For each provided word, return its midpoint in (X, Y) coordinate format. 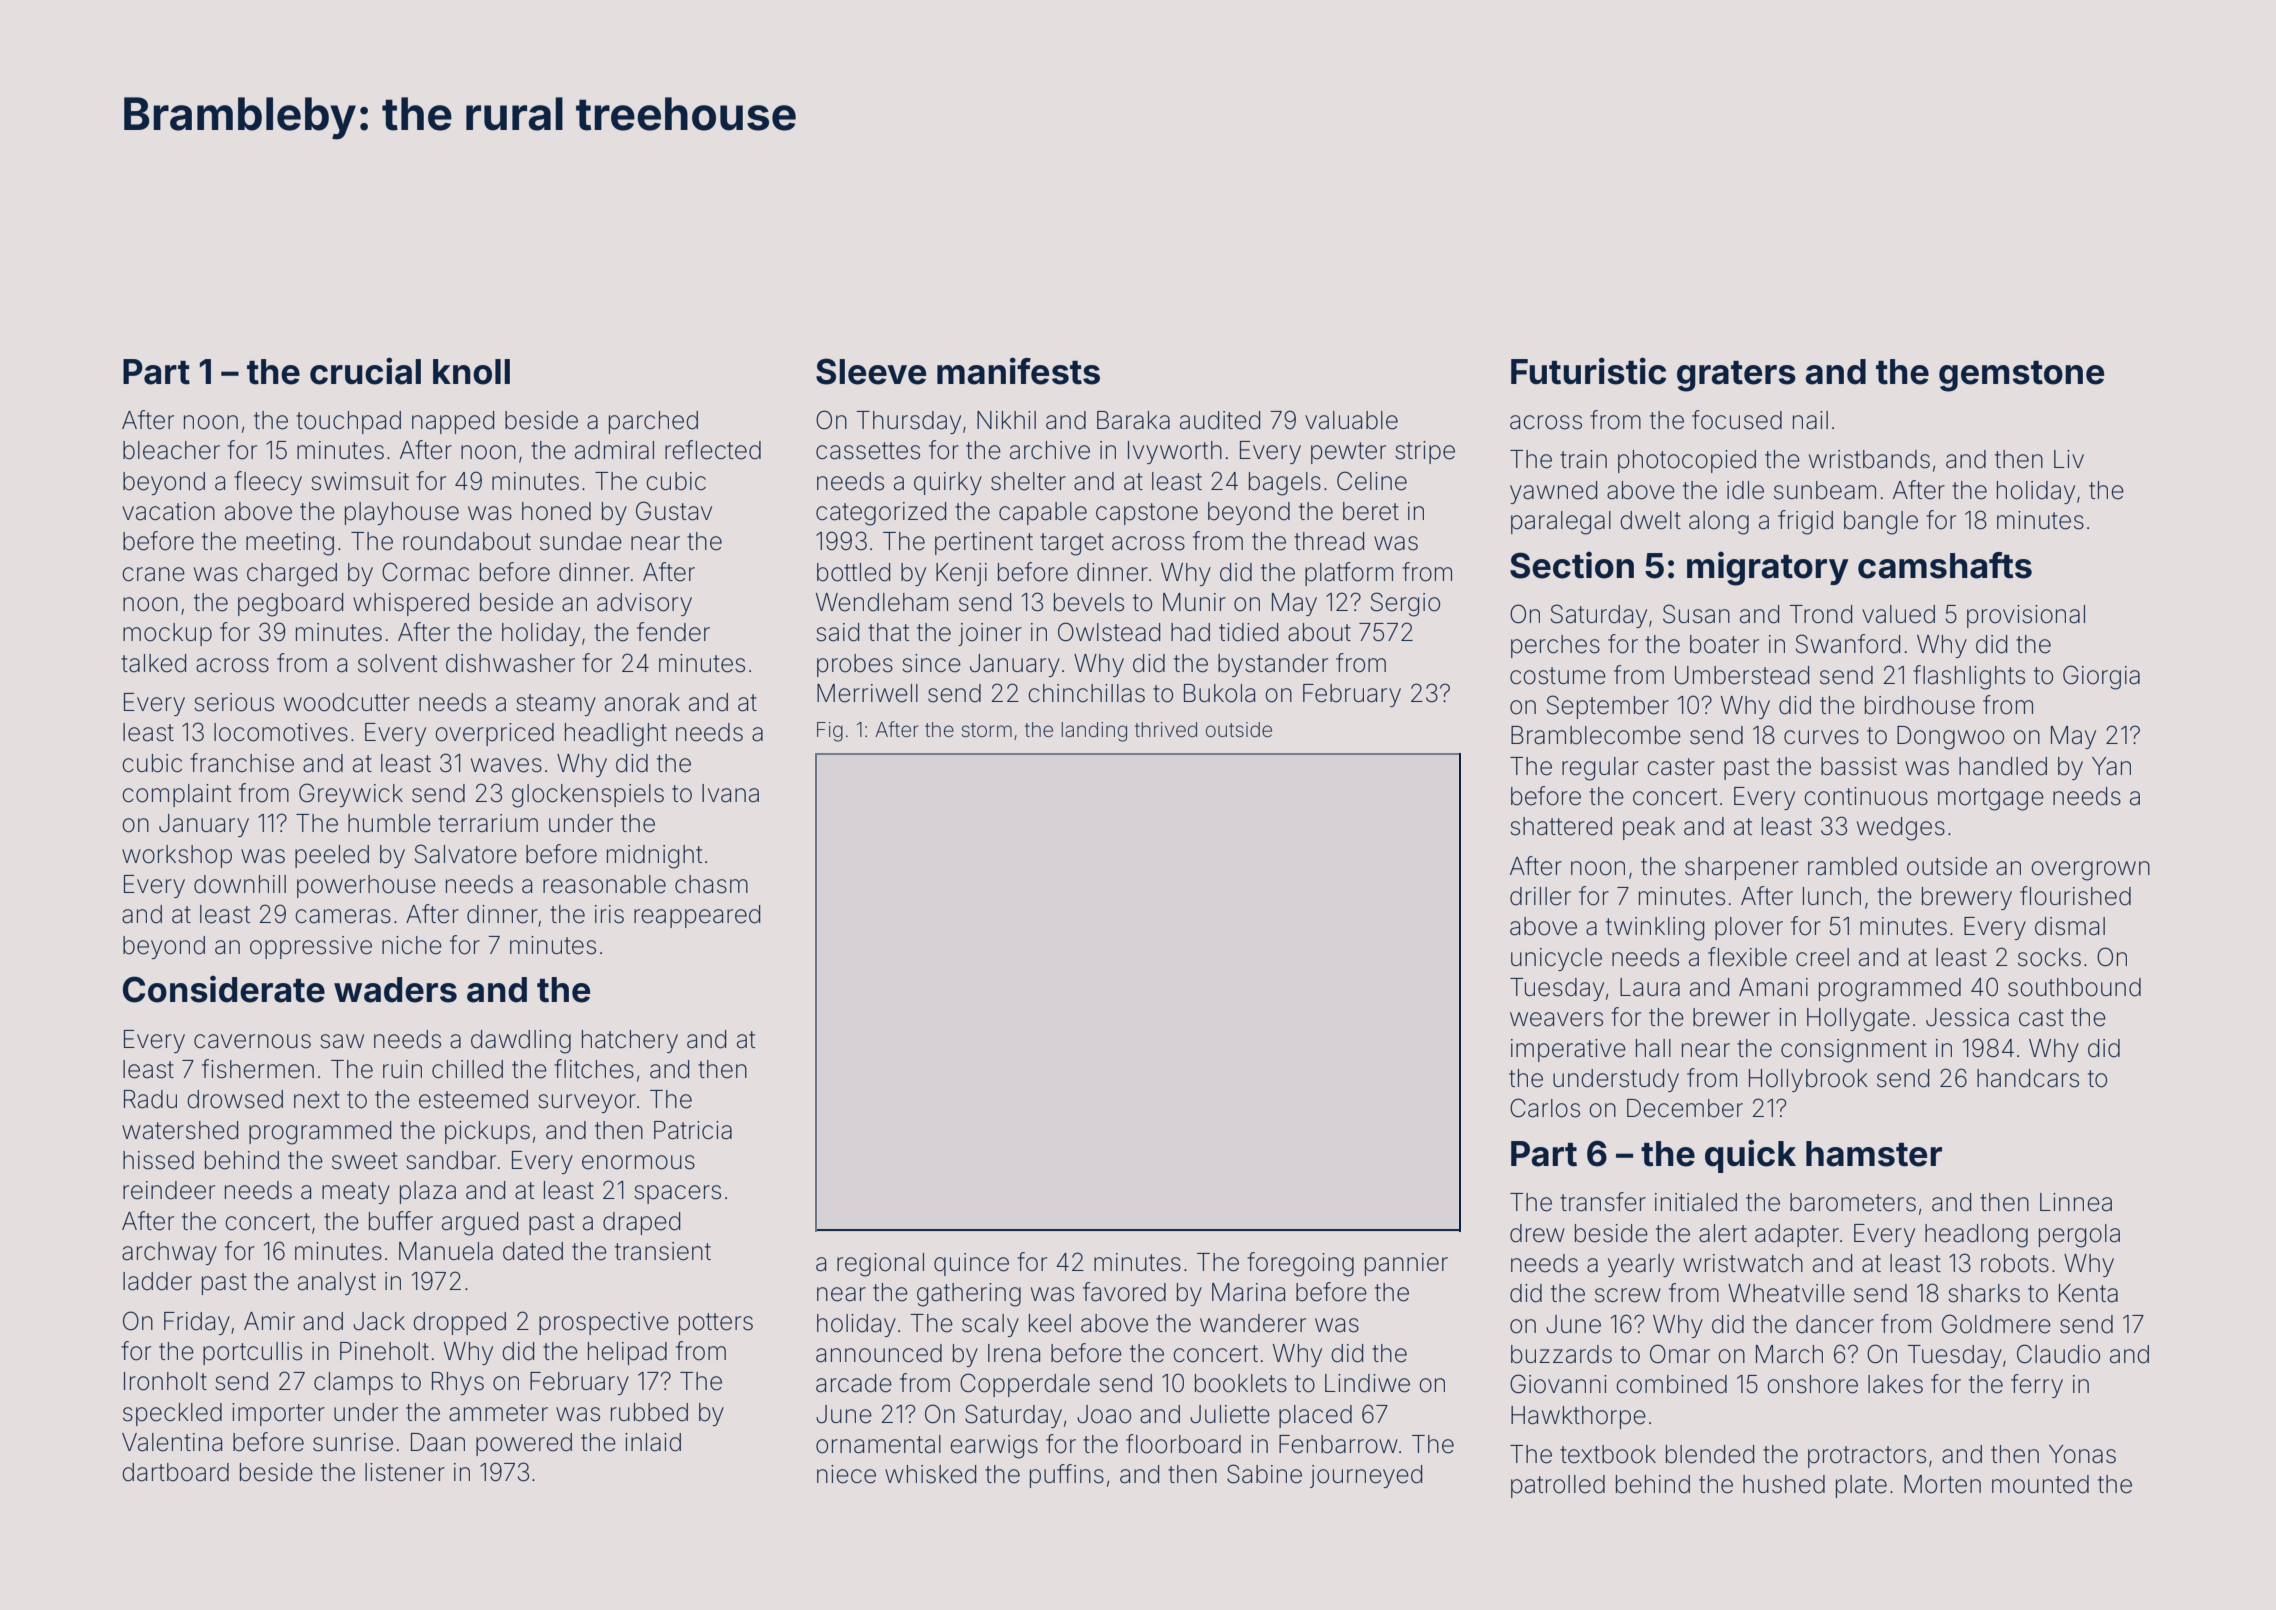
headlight (616, 735)
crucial (365, 371)
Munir (1194, 602)
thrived (1166, 729)
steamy (556, 705)
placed (1315, 1416)
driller (1540, 896)
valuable (1351, 420)
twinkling (1655, 929)
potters (716, 1324)
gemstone (2021, 376)
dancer (1835, 1324)
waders (395, 990)
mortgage (1991, 799)
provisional (2026, 616)
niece (846, 1474)
